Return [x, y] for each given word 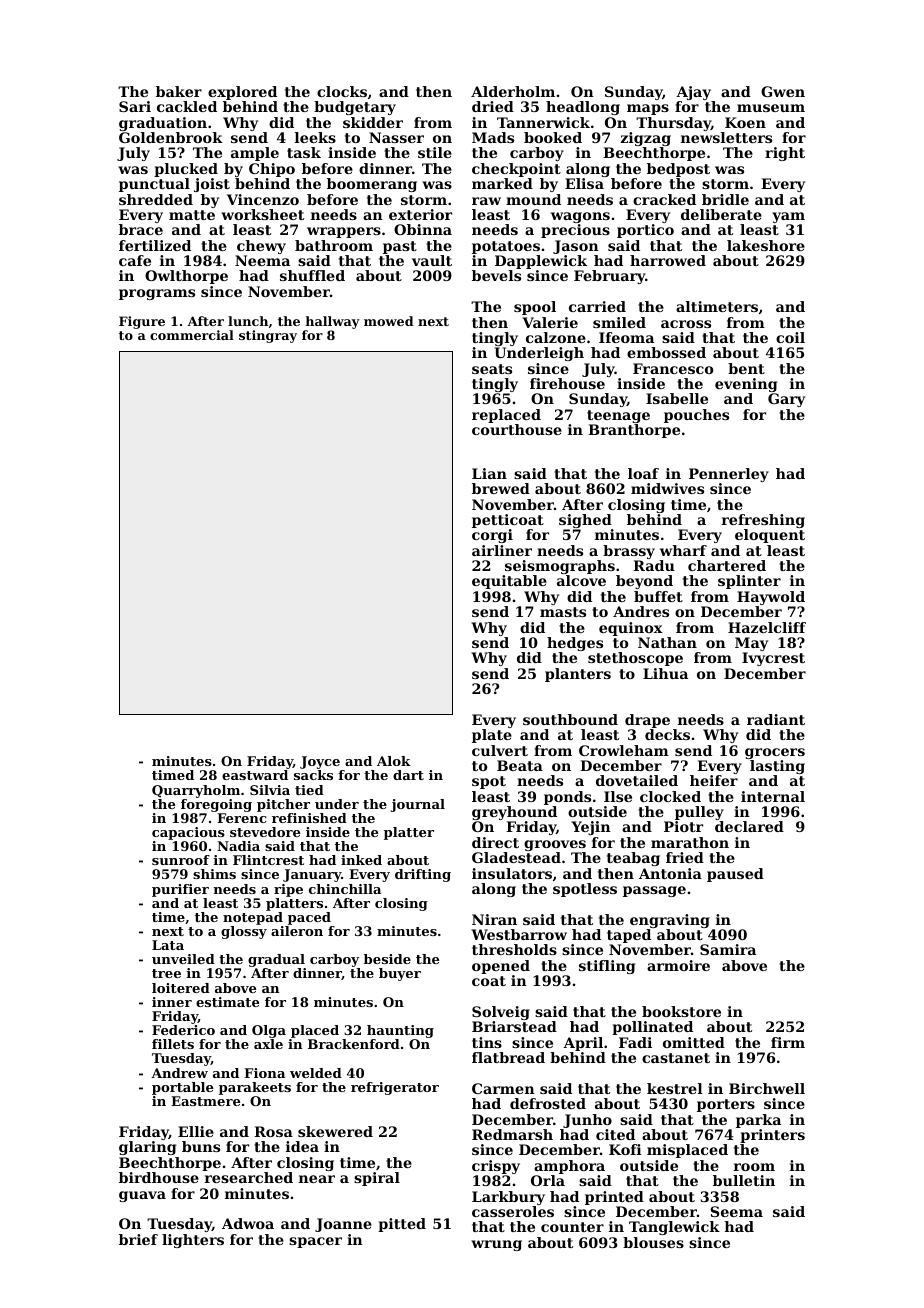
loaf [643, 473]
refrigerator [395, 1088]
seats [492, 369]
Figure [142, 322]
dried [493, 106]
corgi [492, 536]
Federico [183, 1030]
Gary [786, 400]
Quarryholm [196, 791]
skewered [335, 1131]
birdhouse [159, 1177]
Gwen [783, 91]
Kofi [625, 1149]
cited [615, 1134]
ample [255, 154]
